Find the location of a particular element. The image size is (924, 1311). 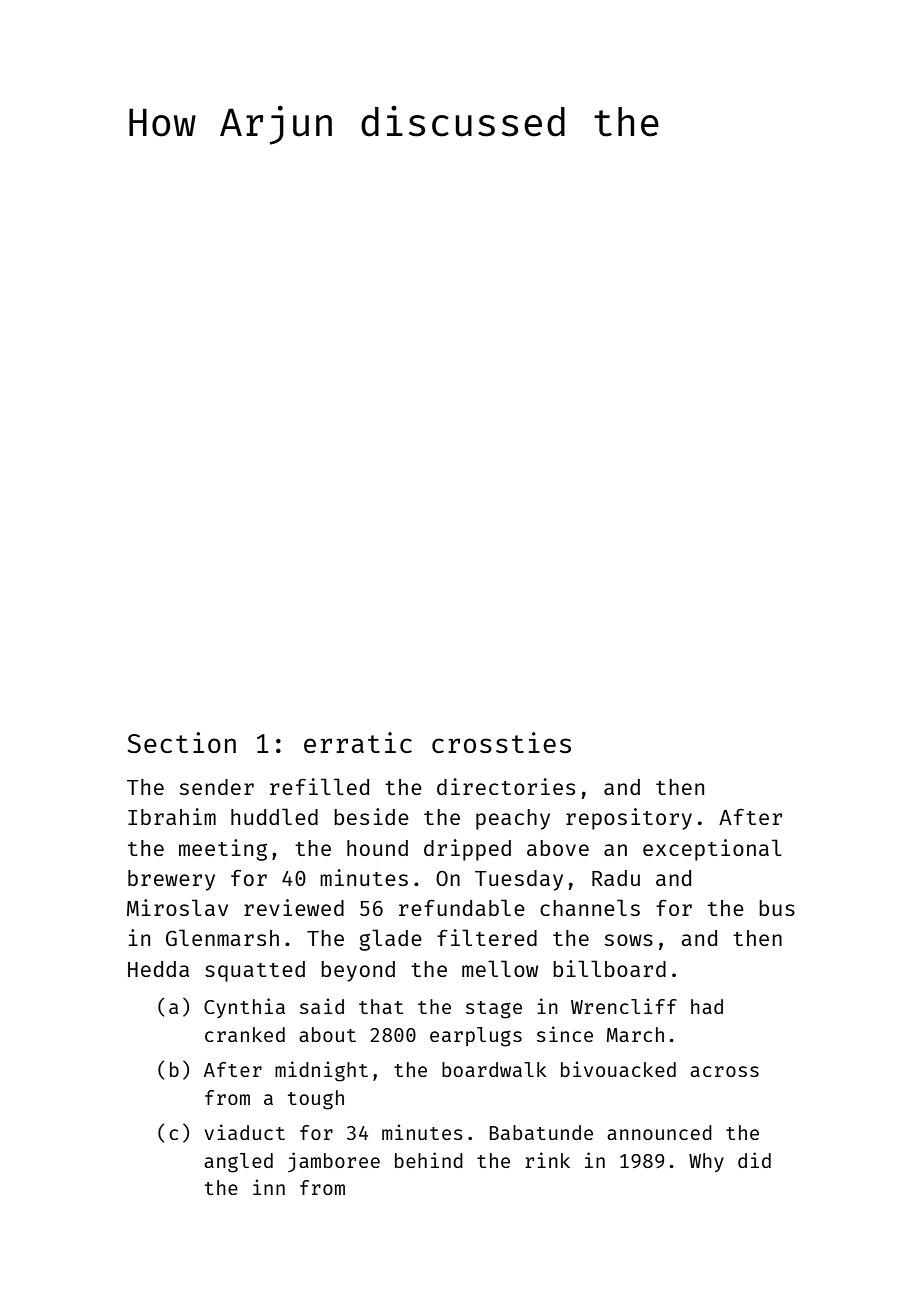

boardwalk is located at coordinates (494, 1069).
